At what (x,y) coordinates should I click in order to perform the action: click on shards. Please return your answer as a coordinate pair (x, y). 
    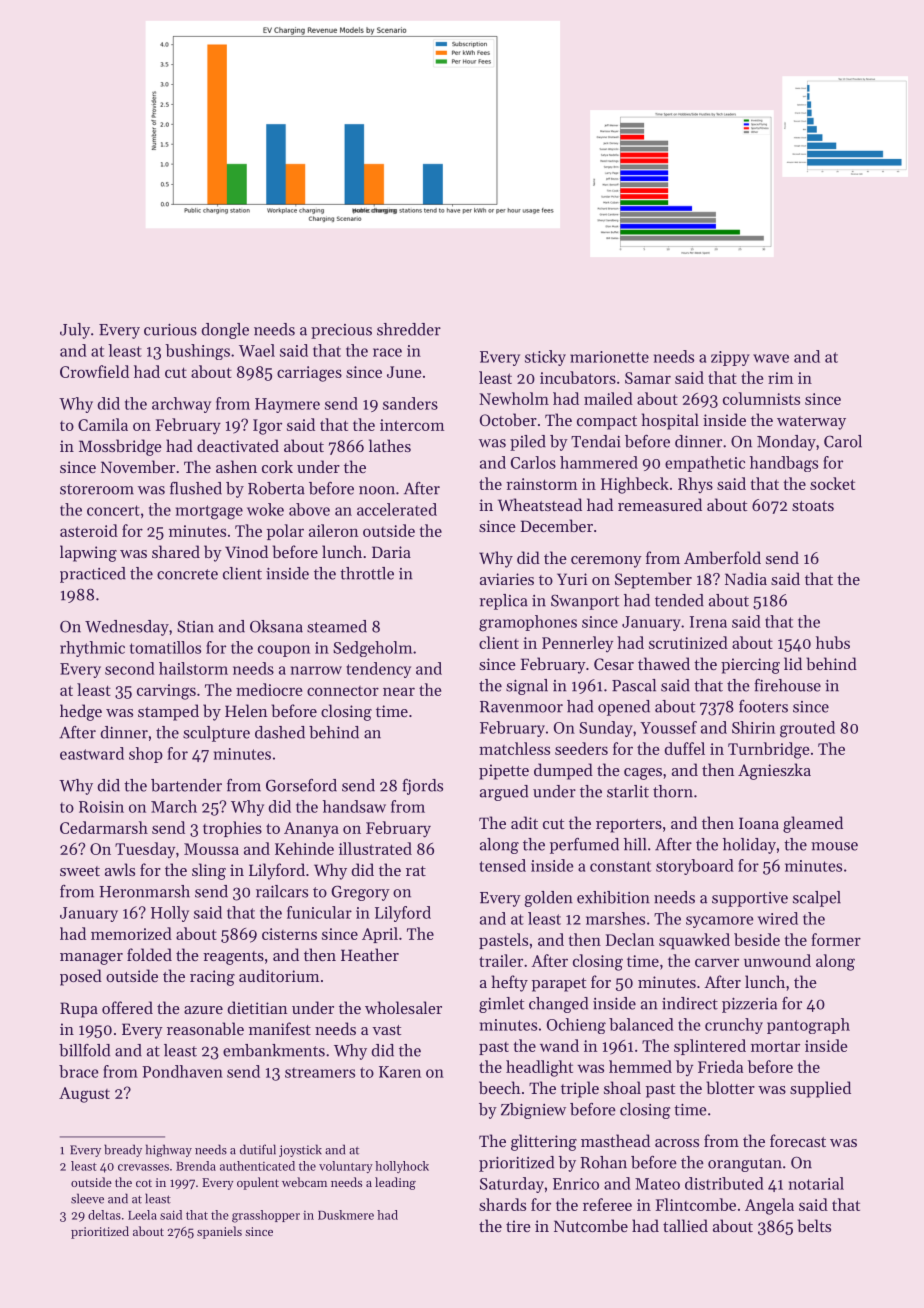
    Looking at the image, I should click on (502, 1204).
